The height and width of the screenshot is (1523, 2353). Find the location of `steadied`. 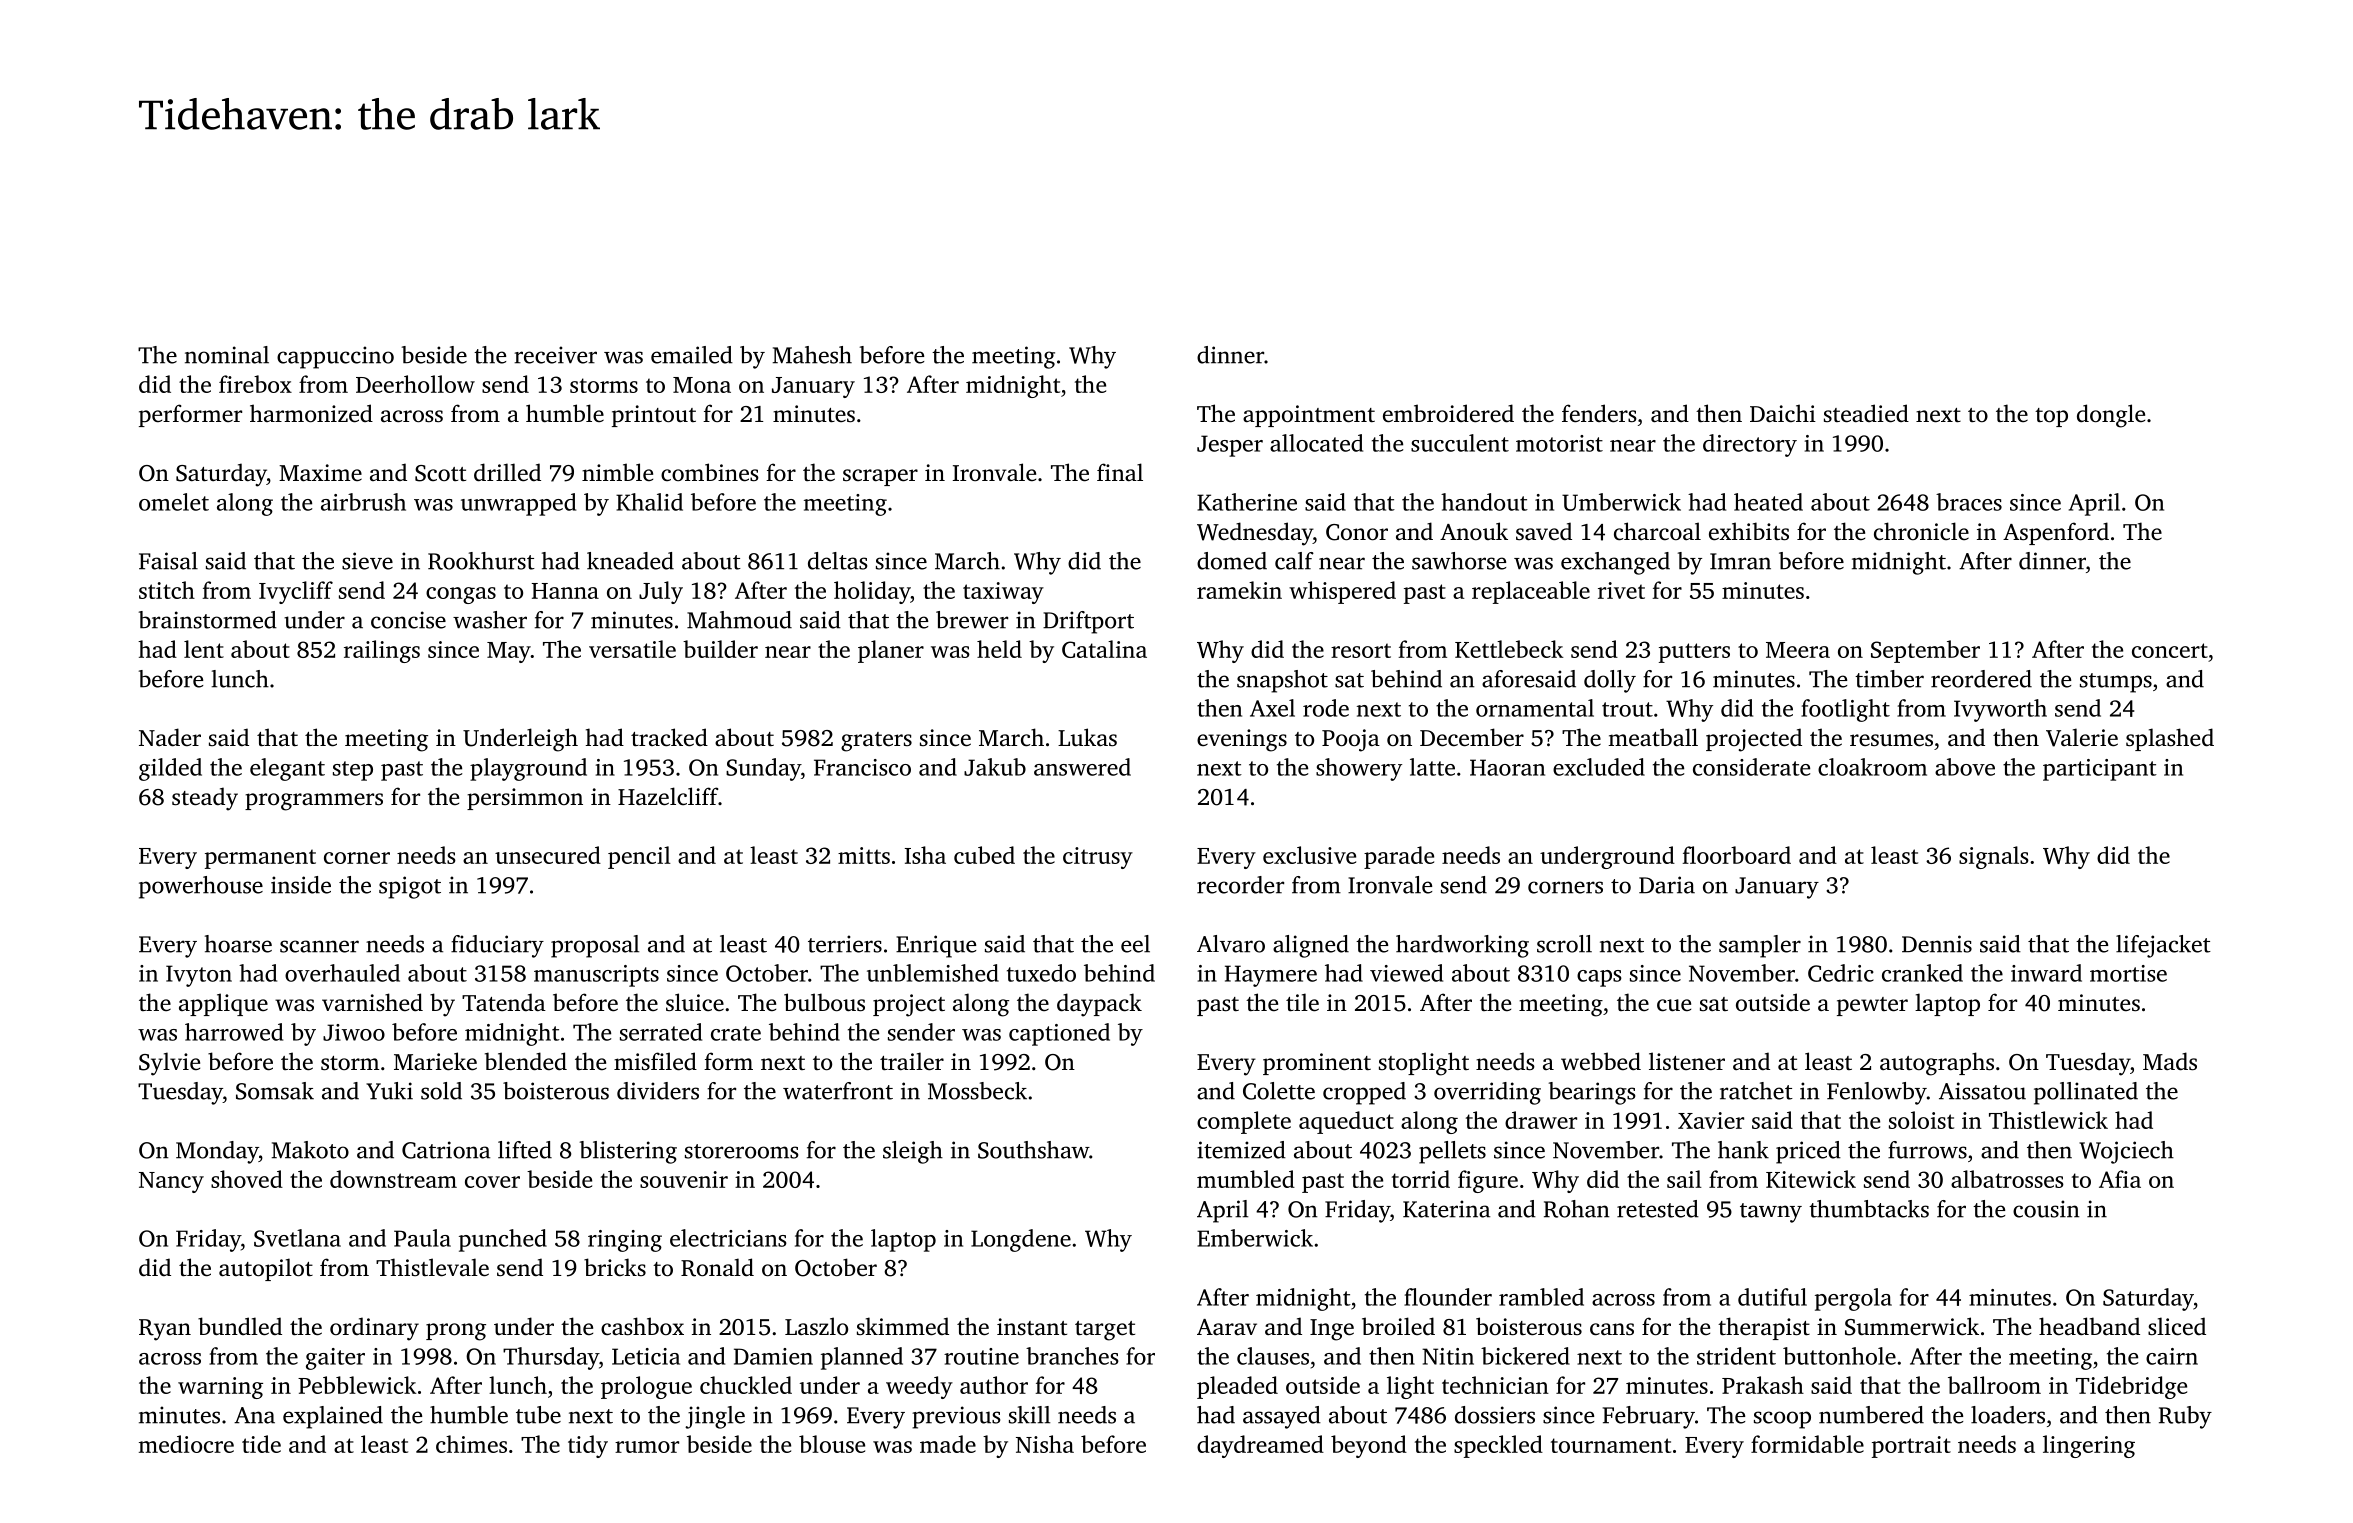

steadied is located at coordinates (1866, 413).
